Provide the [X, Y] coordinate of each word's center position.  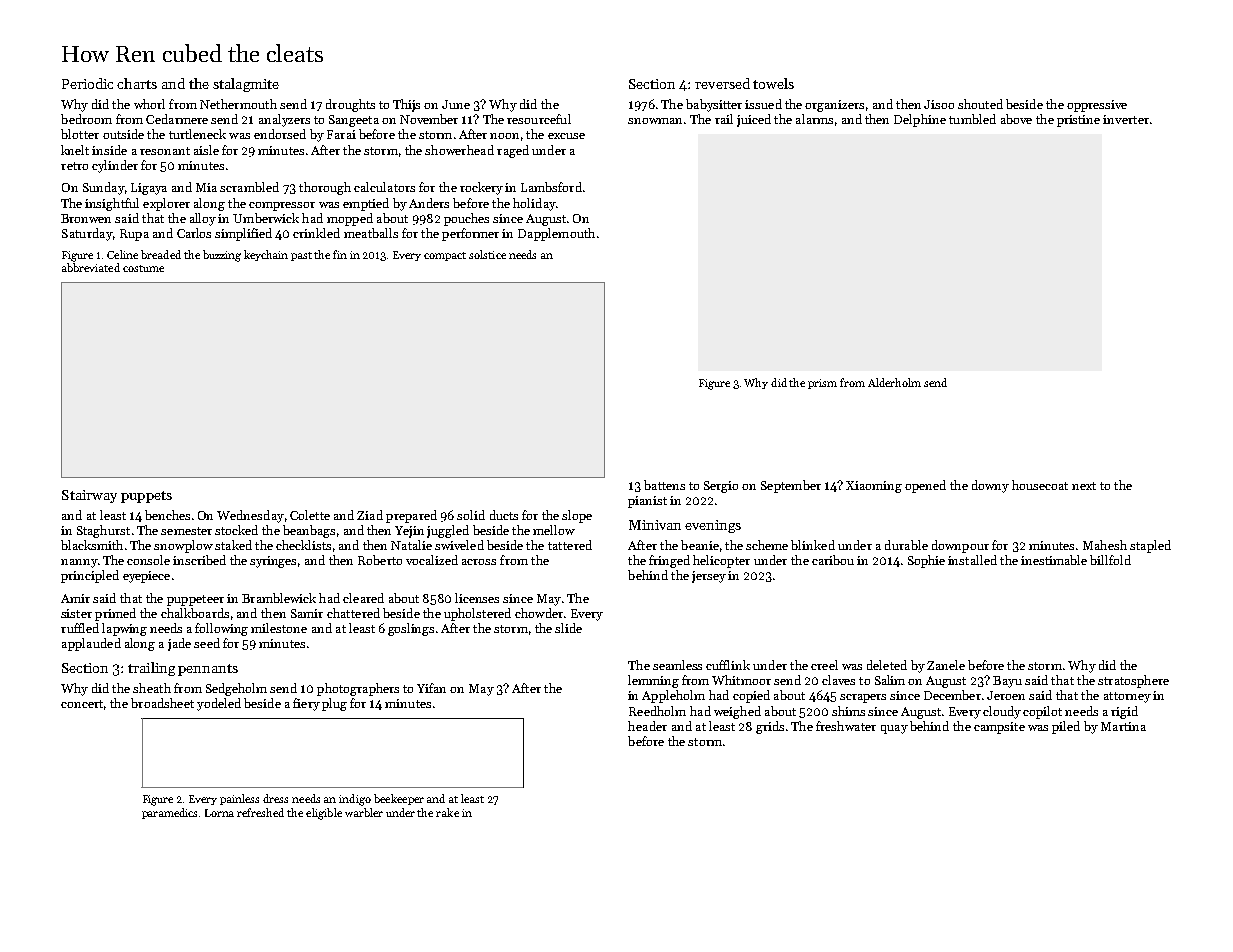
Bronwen [86, 218]
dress [275, 798]
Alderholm [894, 382]
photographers [358, 689]
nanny [79, 563]
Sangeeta [354, 121]
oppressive [1097, 106]
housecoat [1040, 485]
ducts [504, 515]
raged [513, 151]
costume [143, 268]
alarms [814, 119]
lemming [653, 681]
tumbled [972, 119]
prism [822, 384]
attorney [1127, 697]
